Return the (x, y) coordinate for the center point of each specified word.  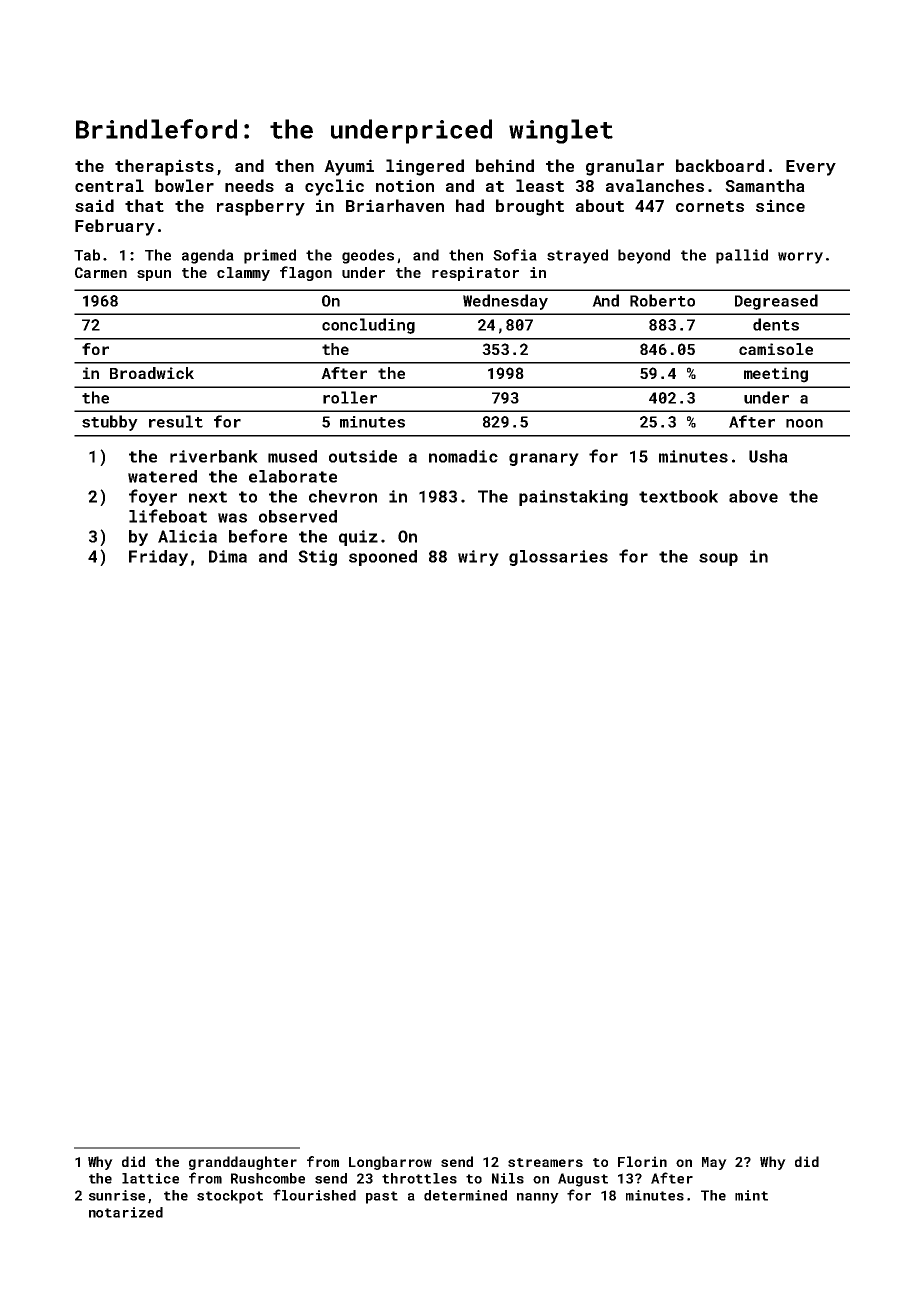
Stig (317, 558)
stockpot (230, 1197)
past (382, 1197)
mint (751, 1195)
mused (292, 456)
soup (718, 559)
